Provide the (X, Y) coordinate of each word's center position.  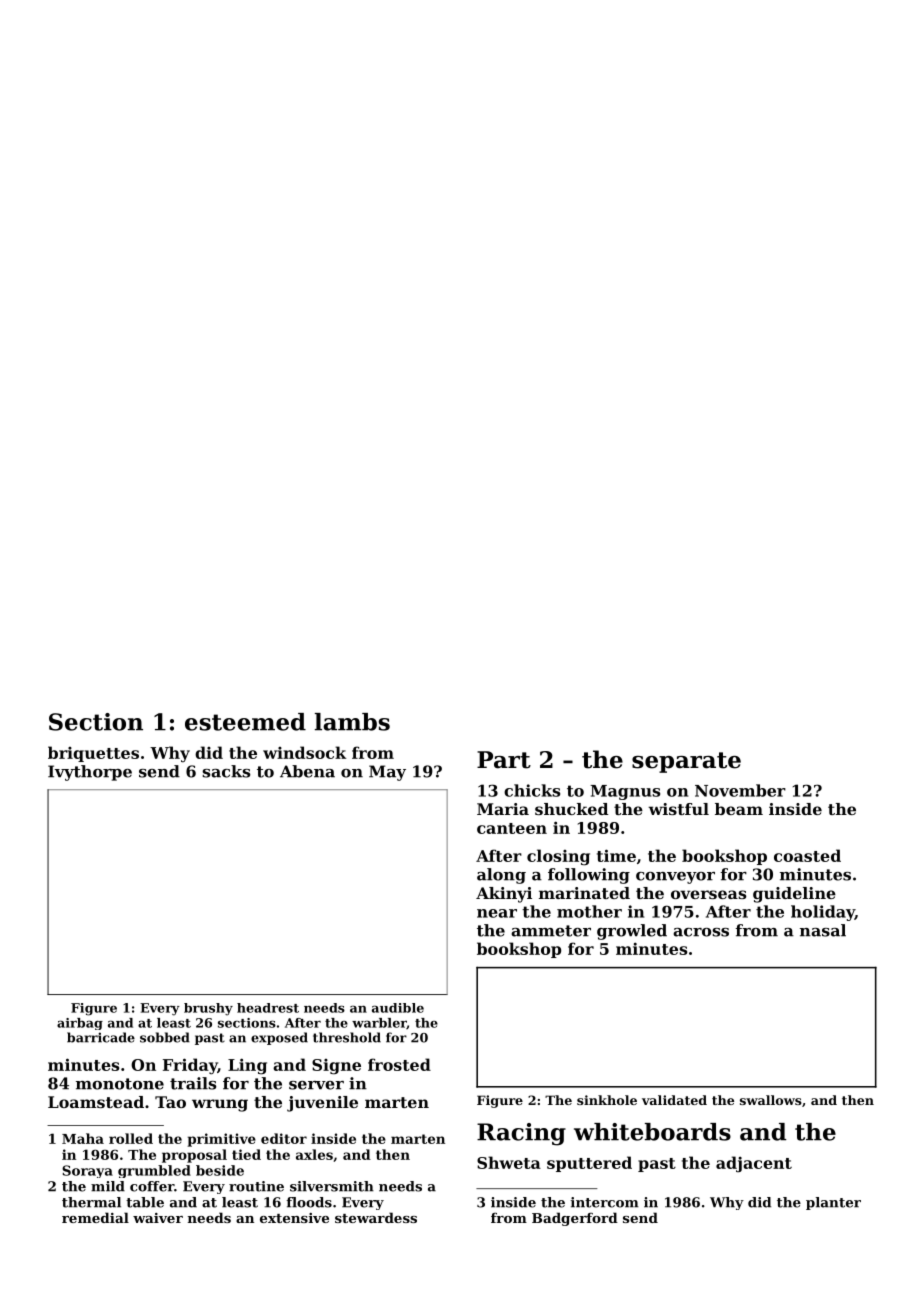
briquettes (93, 754)
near (497, 913)
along (501, 876)
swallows (771, 1100)
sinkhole (607, 1100)
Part (504, 760)
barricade (101, 1037)
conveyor (675, 878)
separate (686, 762)
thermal (91, 1202)
